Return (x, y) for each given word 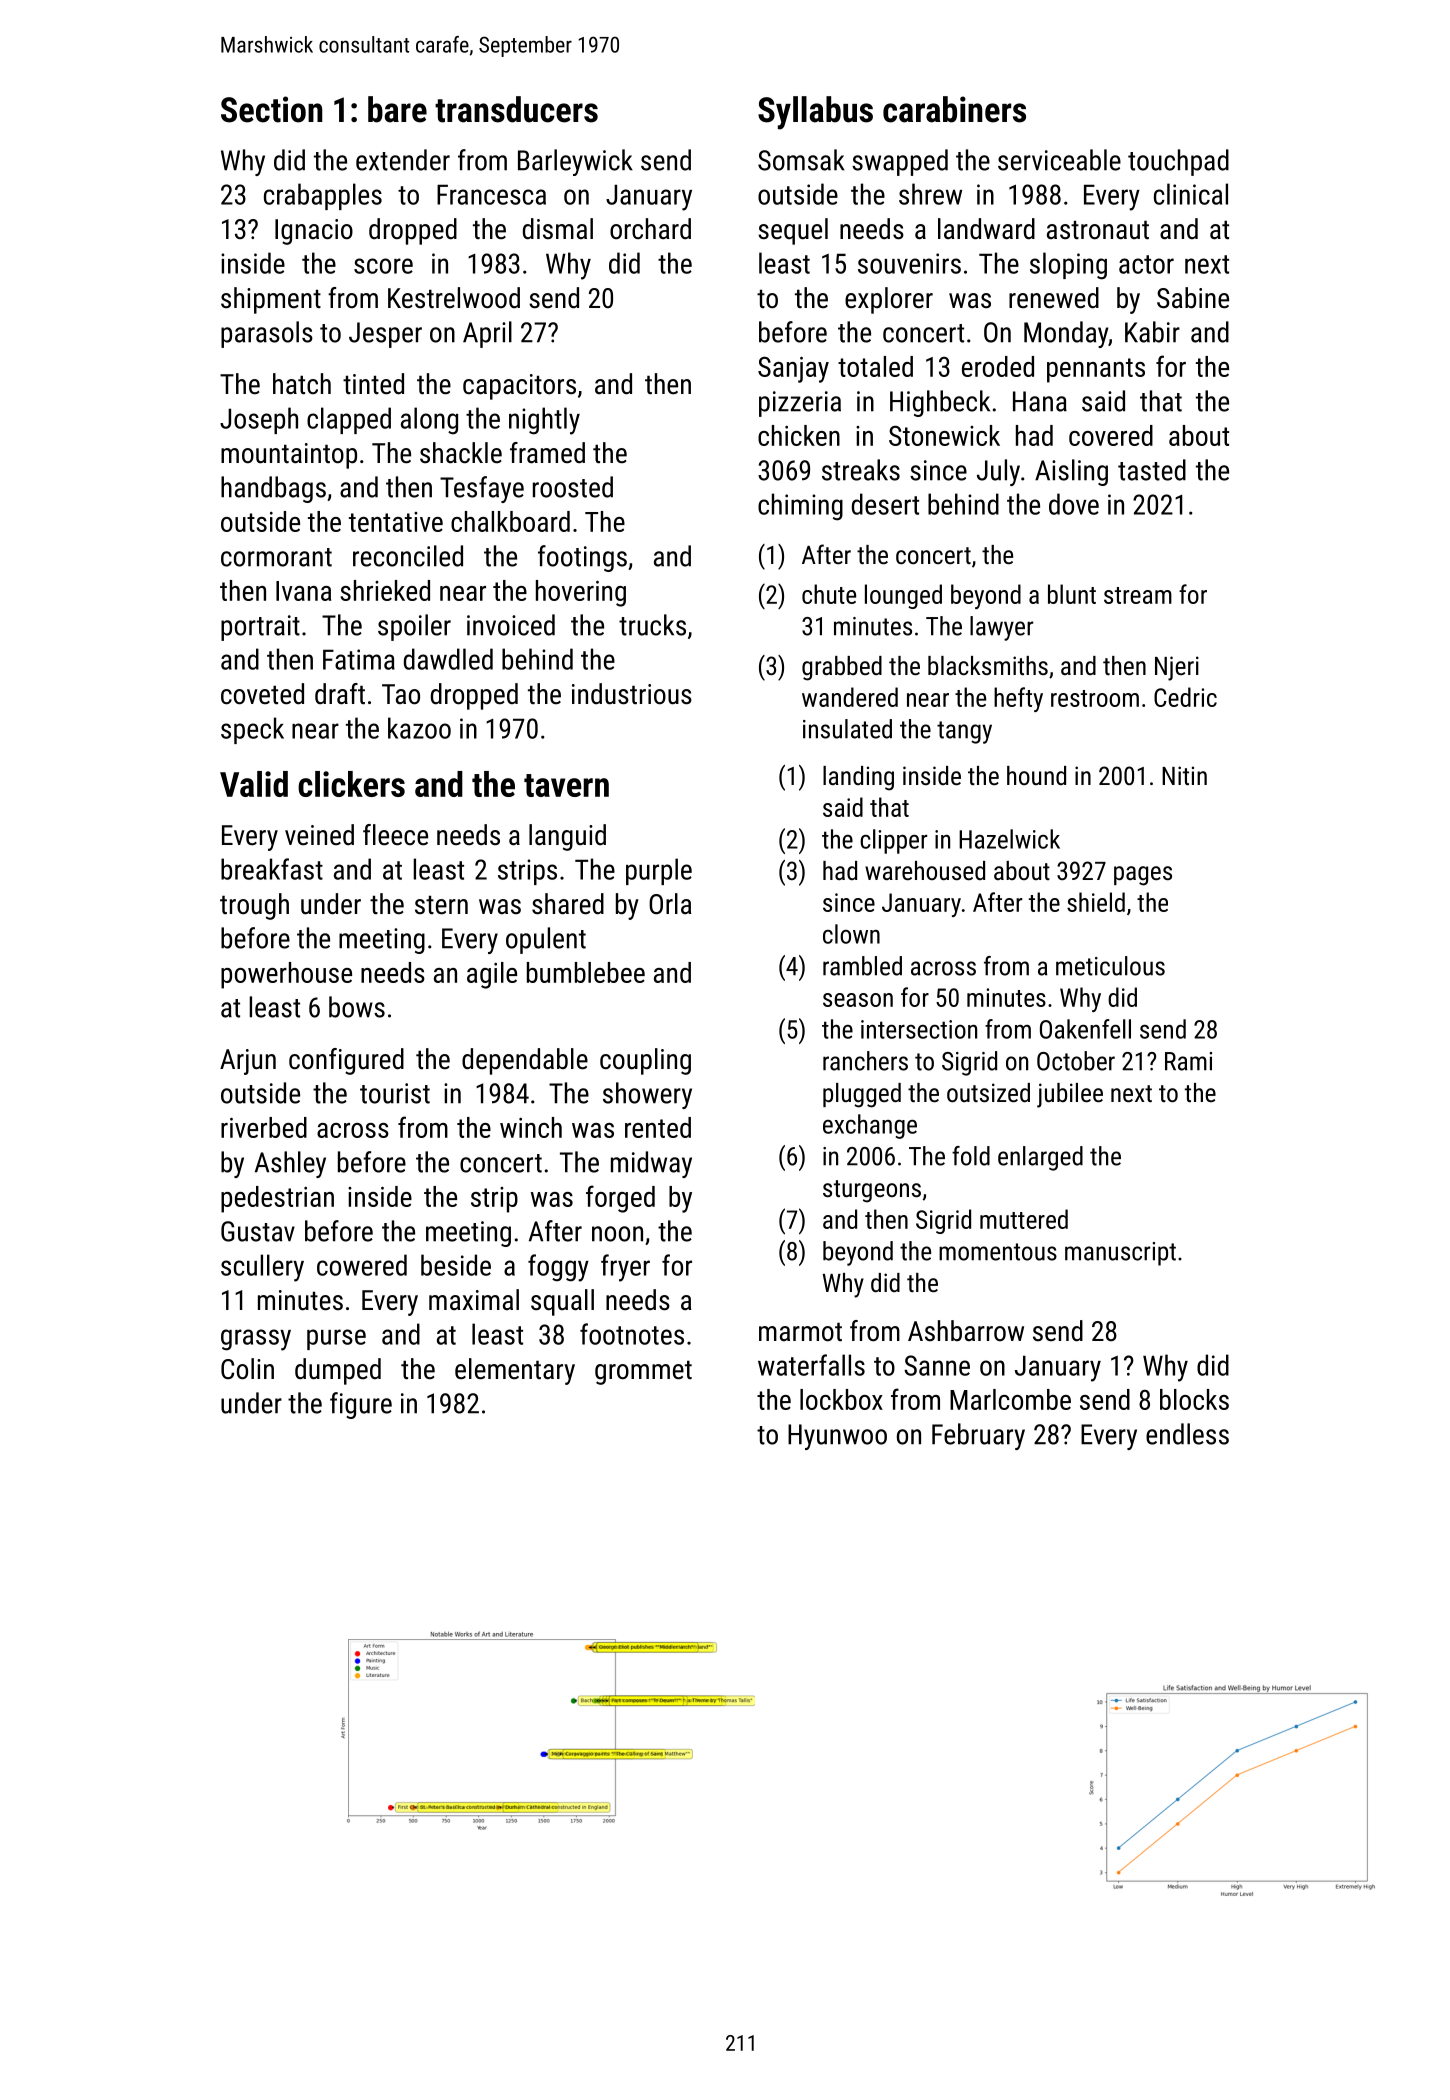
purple (659, 871)
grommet (643, 1372)
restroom (1095, 698)
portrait (260, 628)
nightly (544, 421)
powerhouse (286, 975)
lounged (903, 596)
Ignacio (314, 232)
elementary (515, 1371)
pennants (1096, 370)
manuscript (1120, 1254)
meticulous (1110, 966)
